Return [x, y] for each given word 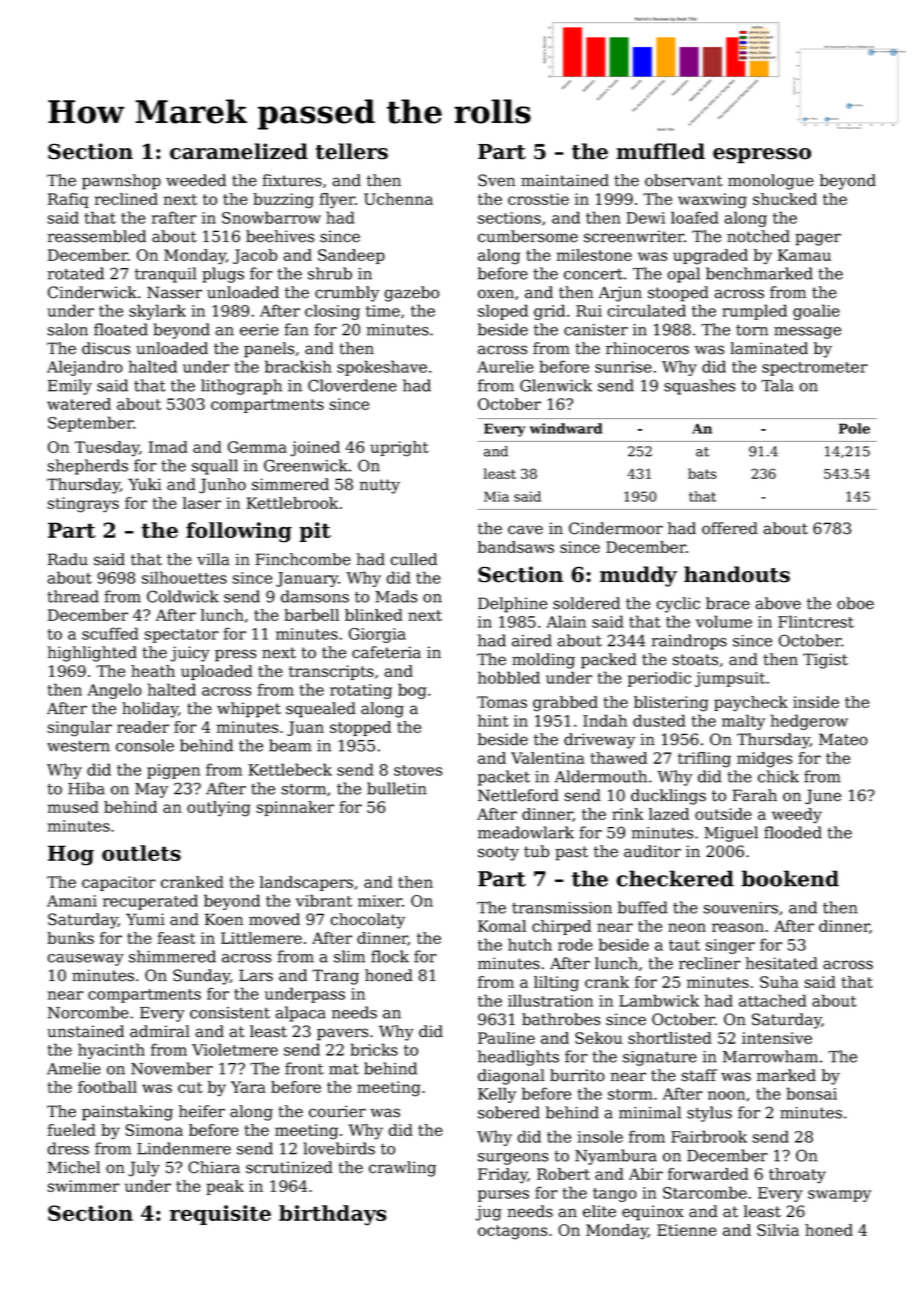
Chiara [214, 1167]
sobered [509, 1112]
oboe [855, 603]
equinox [653, 1213]
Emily [70, 387]
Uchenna [398, 199]
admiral [160, 1031]
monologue [771, 182]
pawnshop [121, 182]
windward [566, 428]
